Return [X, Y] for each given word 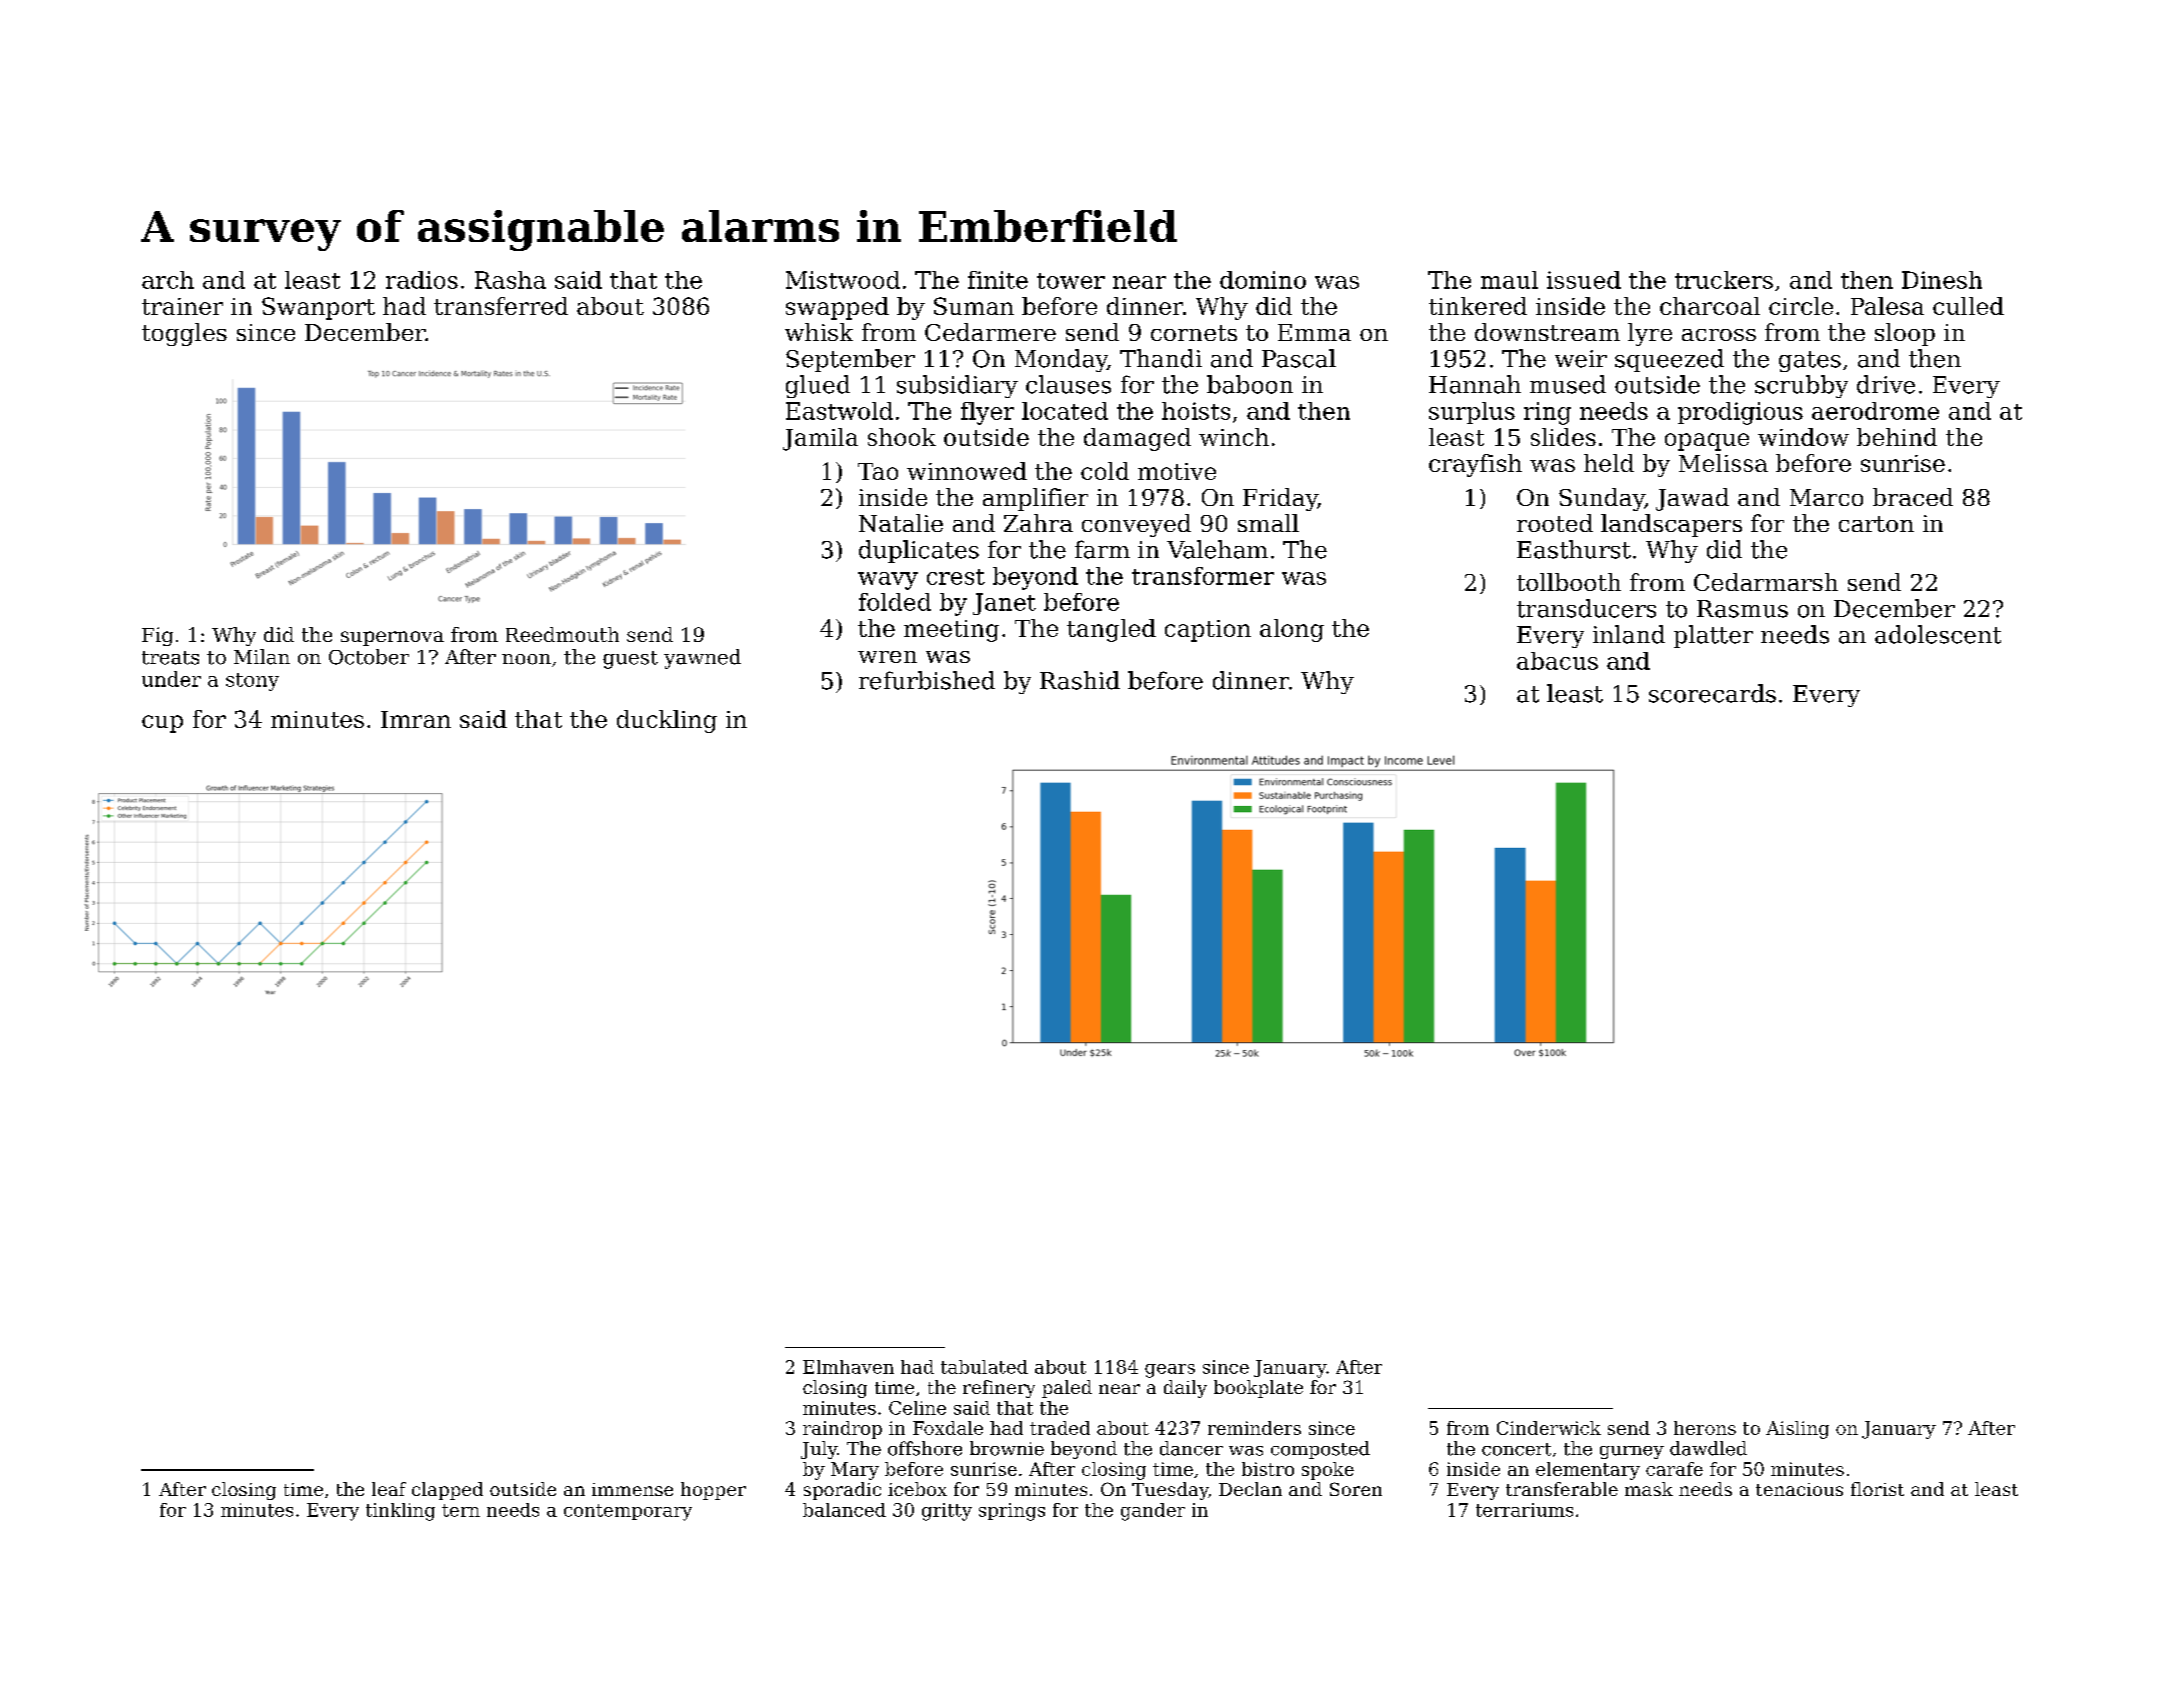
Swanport [318, 308]
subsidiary [957, 386]
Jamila [820, 439]
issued [1584, 280]
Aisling [1797, 1430]
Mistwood [843, 280]
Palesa [1887, 306]
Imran [416, 719]
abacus [1557, 661]
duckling [667, 721]
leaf [389, 1489]
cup [162, 724]
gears [1170, 1371]
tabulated [984, 1367]
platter [1713, 636]
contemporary [628, 1512]
